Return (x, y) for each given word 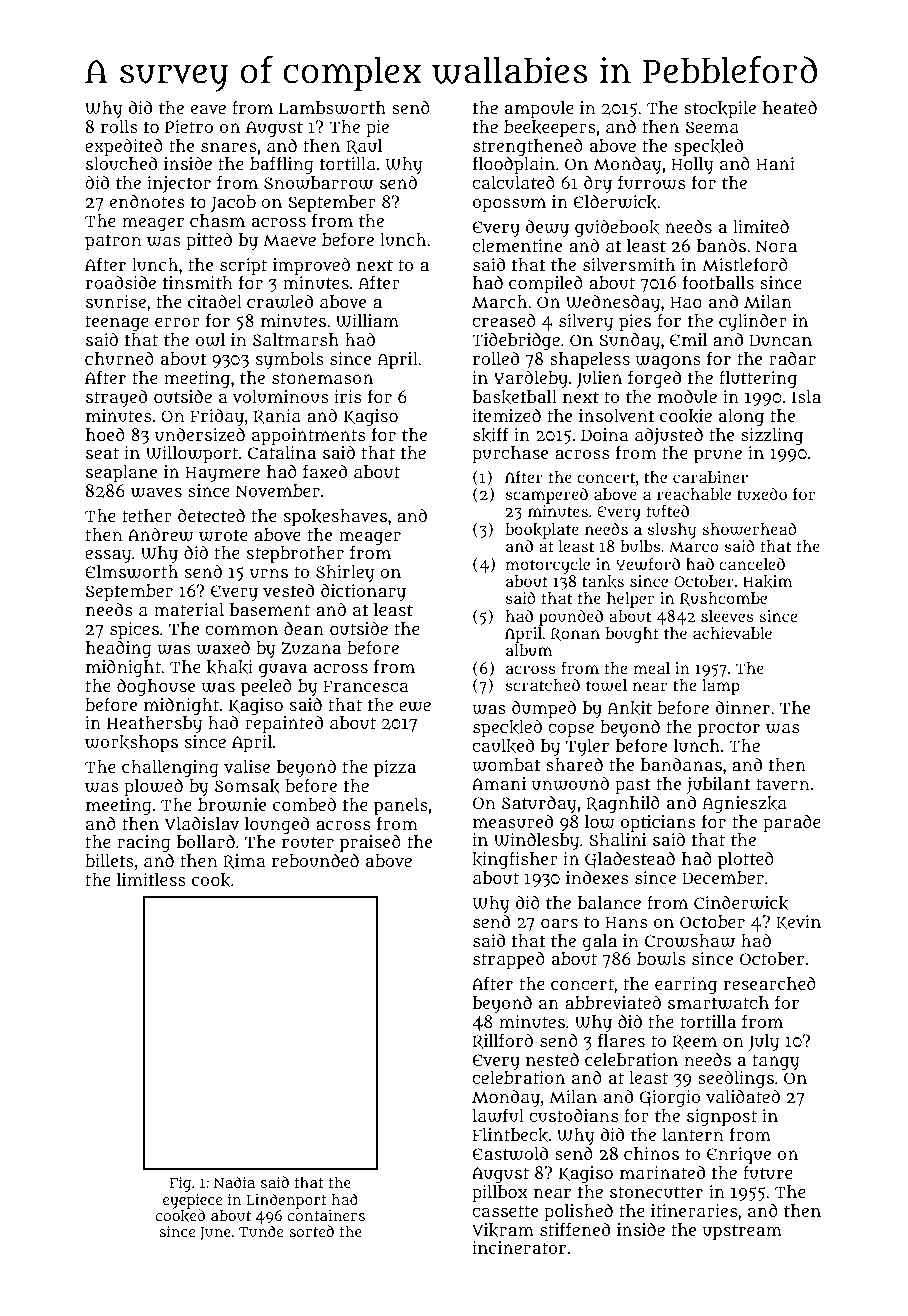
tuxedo (762, 494)
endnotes (147, 201)
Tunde (261, 1231)
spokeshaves (335, 517)
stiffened (575, 1229)
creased (504, 320)
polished (578, 1212)
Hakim (767, 581)
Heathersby (154, 724)
